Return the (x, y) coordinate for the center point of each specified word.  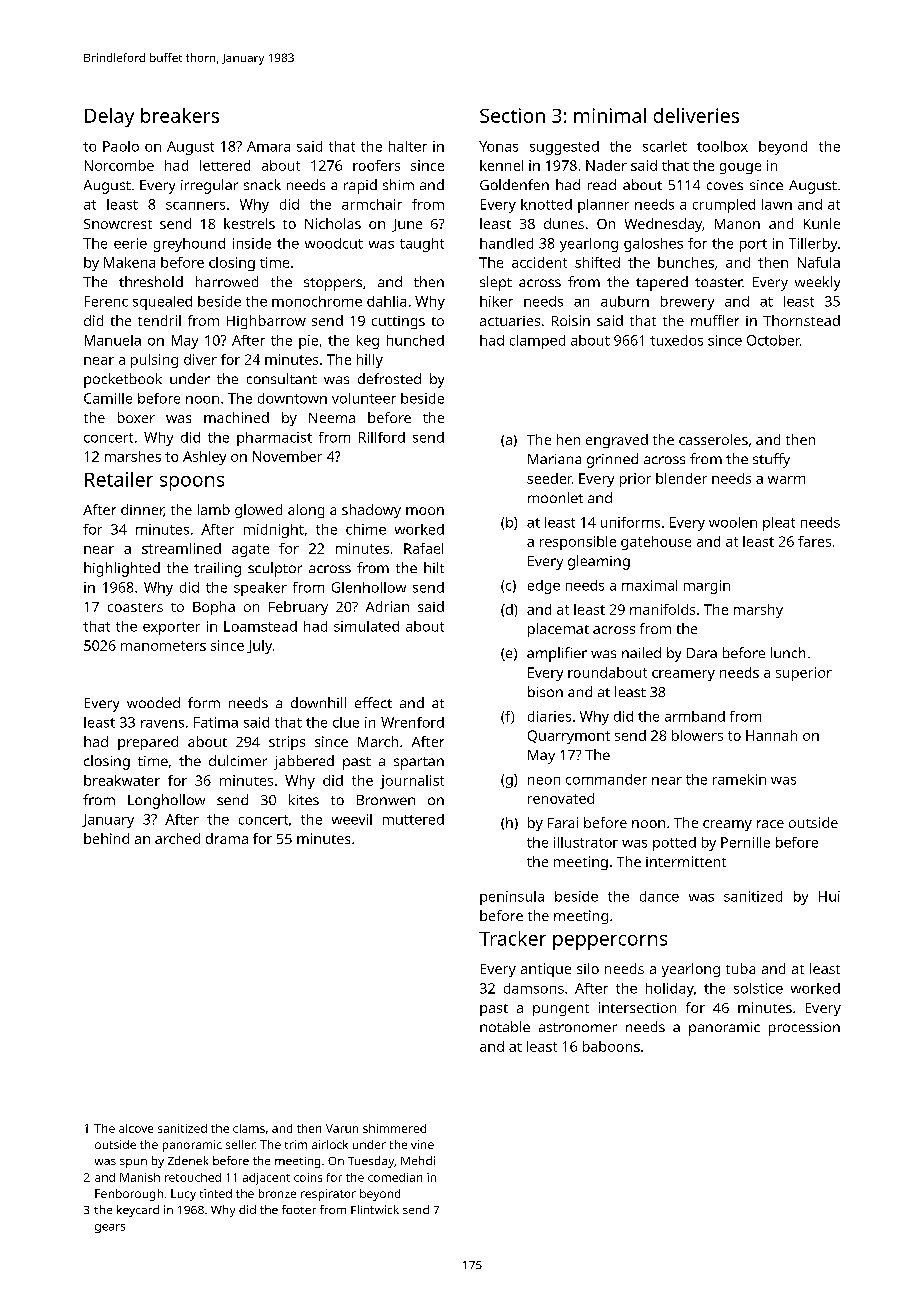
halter (408, 146)
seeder (549, 478)
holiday (670, 990)
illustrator (586, 842)
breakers (180, 115)
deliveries (696, 115)
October (773, 340)
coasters (135, 607)
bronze (277, 1193)
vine (422, 1144)
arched (177, 838)
